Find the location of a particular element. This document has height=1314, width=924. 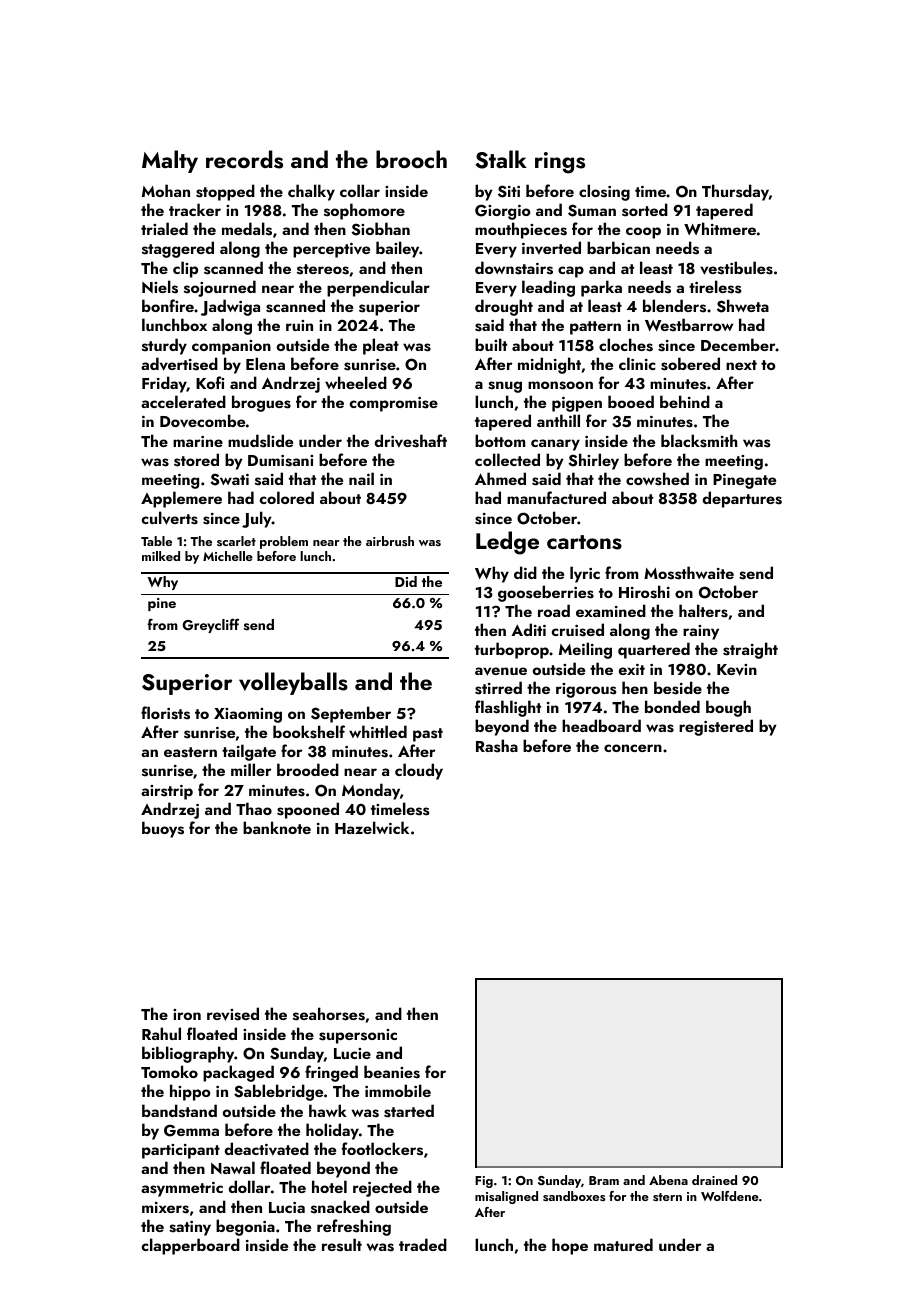

airbrush is located at coordinates (390, 541).
